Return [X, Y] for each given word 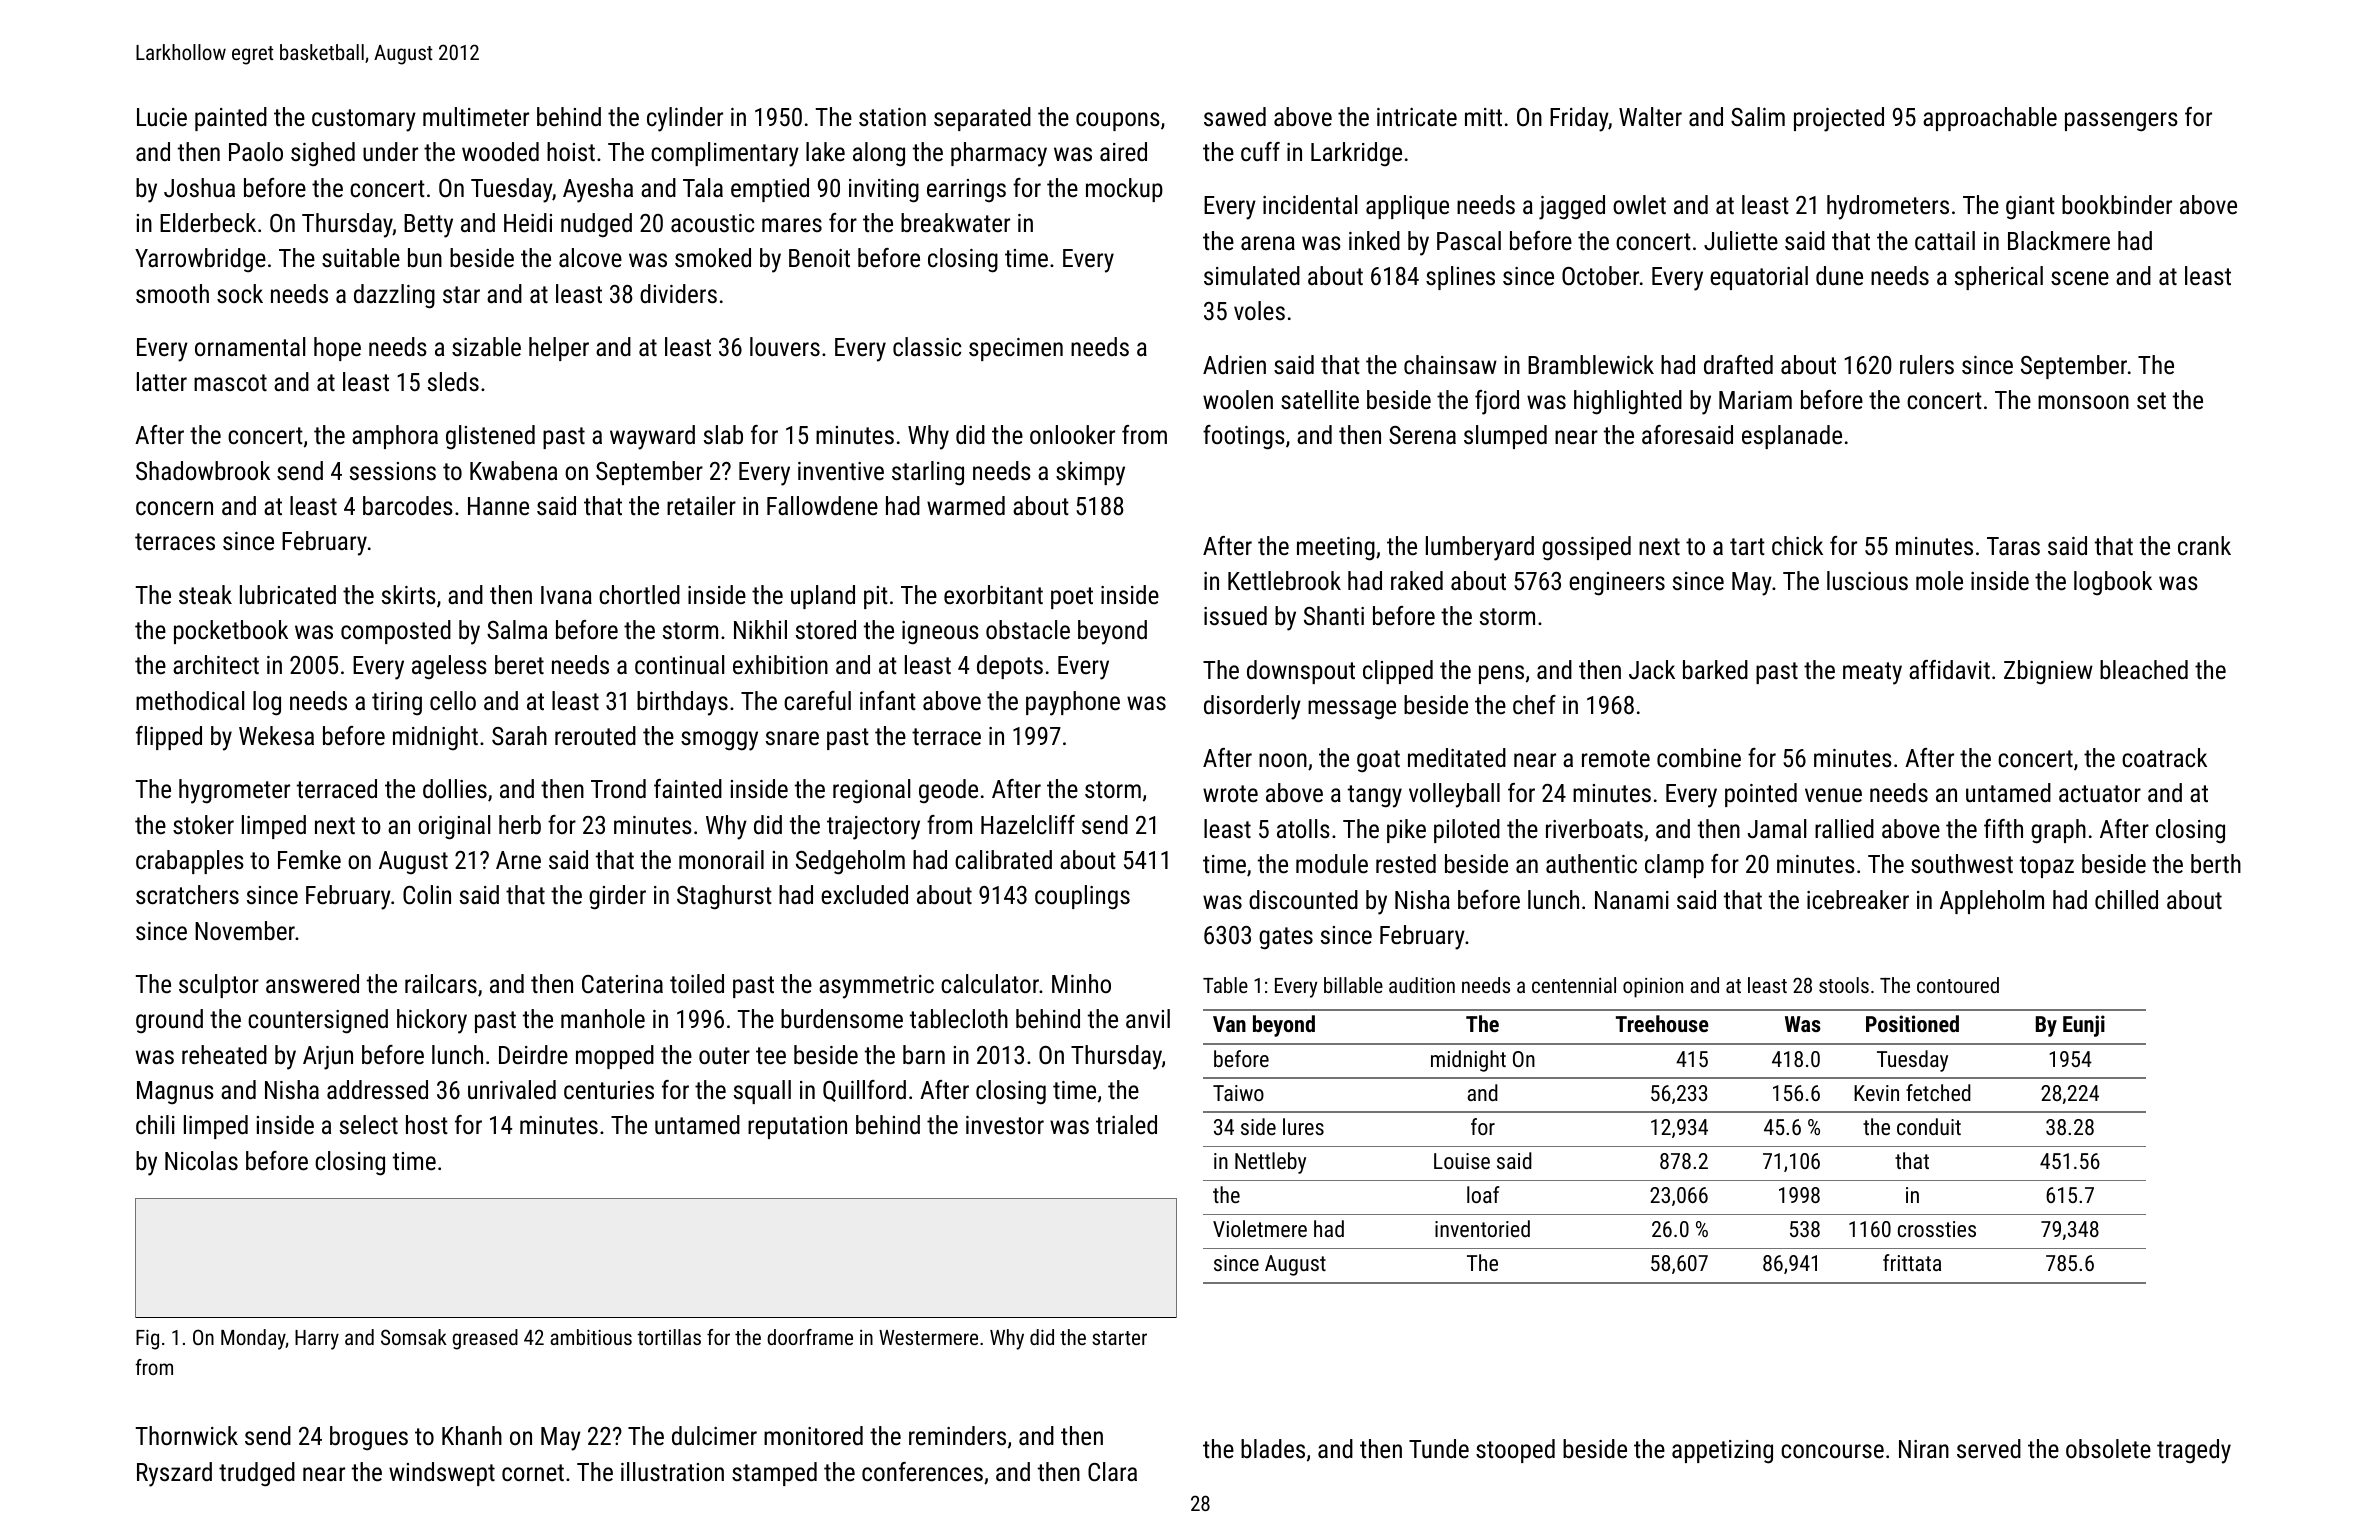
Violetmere [1260, 1228]
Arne [518, 860]
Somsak [414, 1337]
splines [1460, 278]
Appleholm [1992, 902]
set [2151, 400]
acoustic [712, 223]
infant [888, 700]
